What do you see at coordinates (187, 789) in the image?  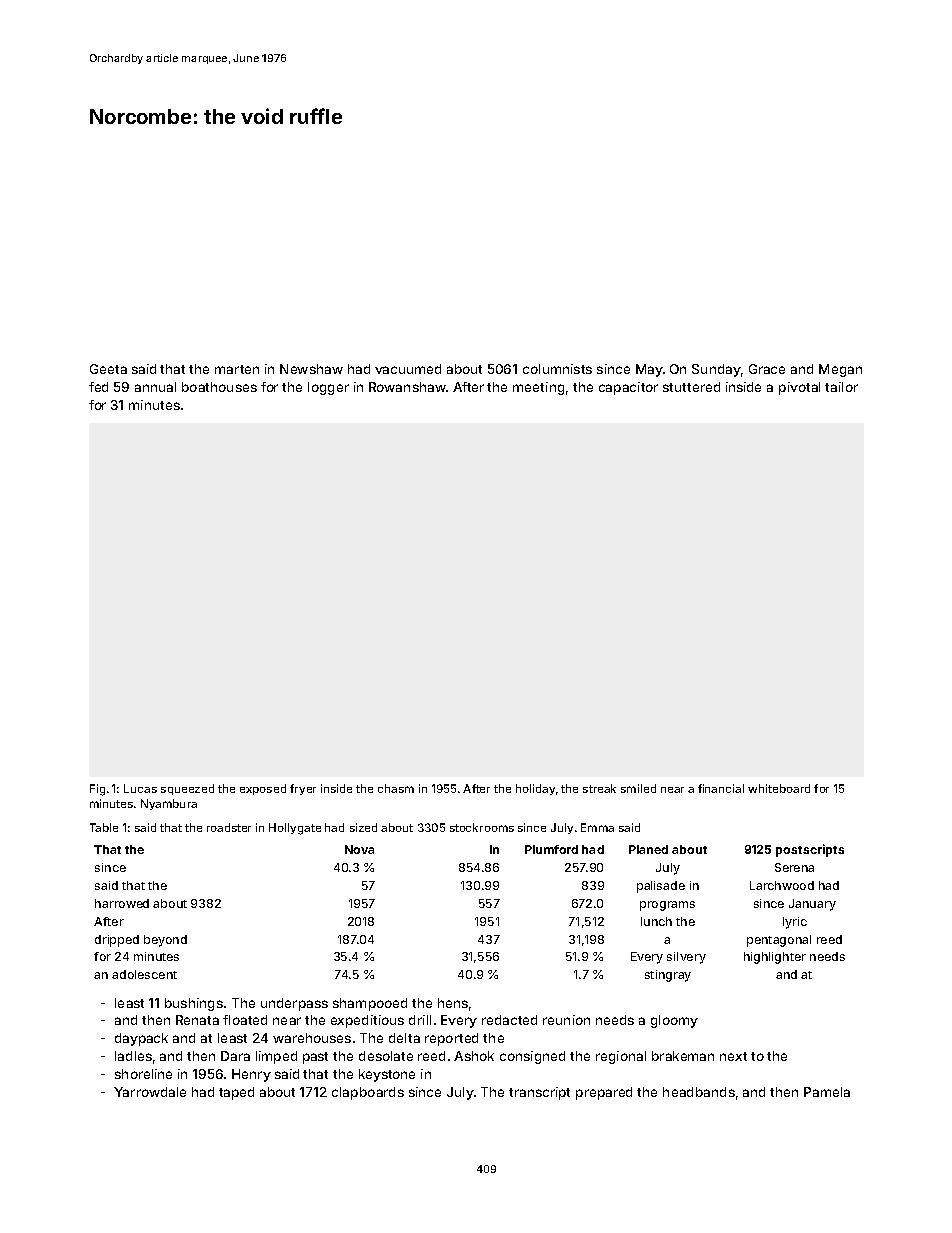 I see `squeezed` at bounding box center [187, 789].
